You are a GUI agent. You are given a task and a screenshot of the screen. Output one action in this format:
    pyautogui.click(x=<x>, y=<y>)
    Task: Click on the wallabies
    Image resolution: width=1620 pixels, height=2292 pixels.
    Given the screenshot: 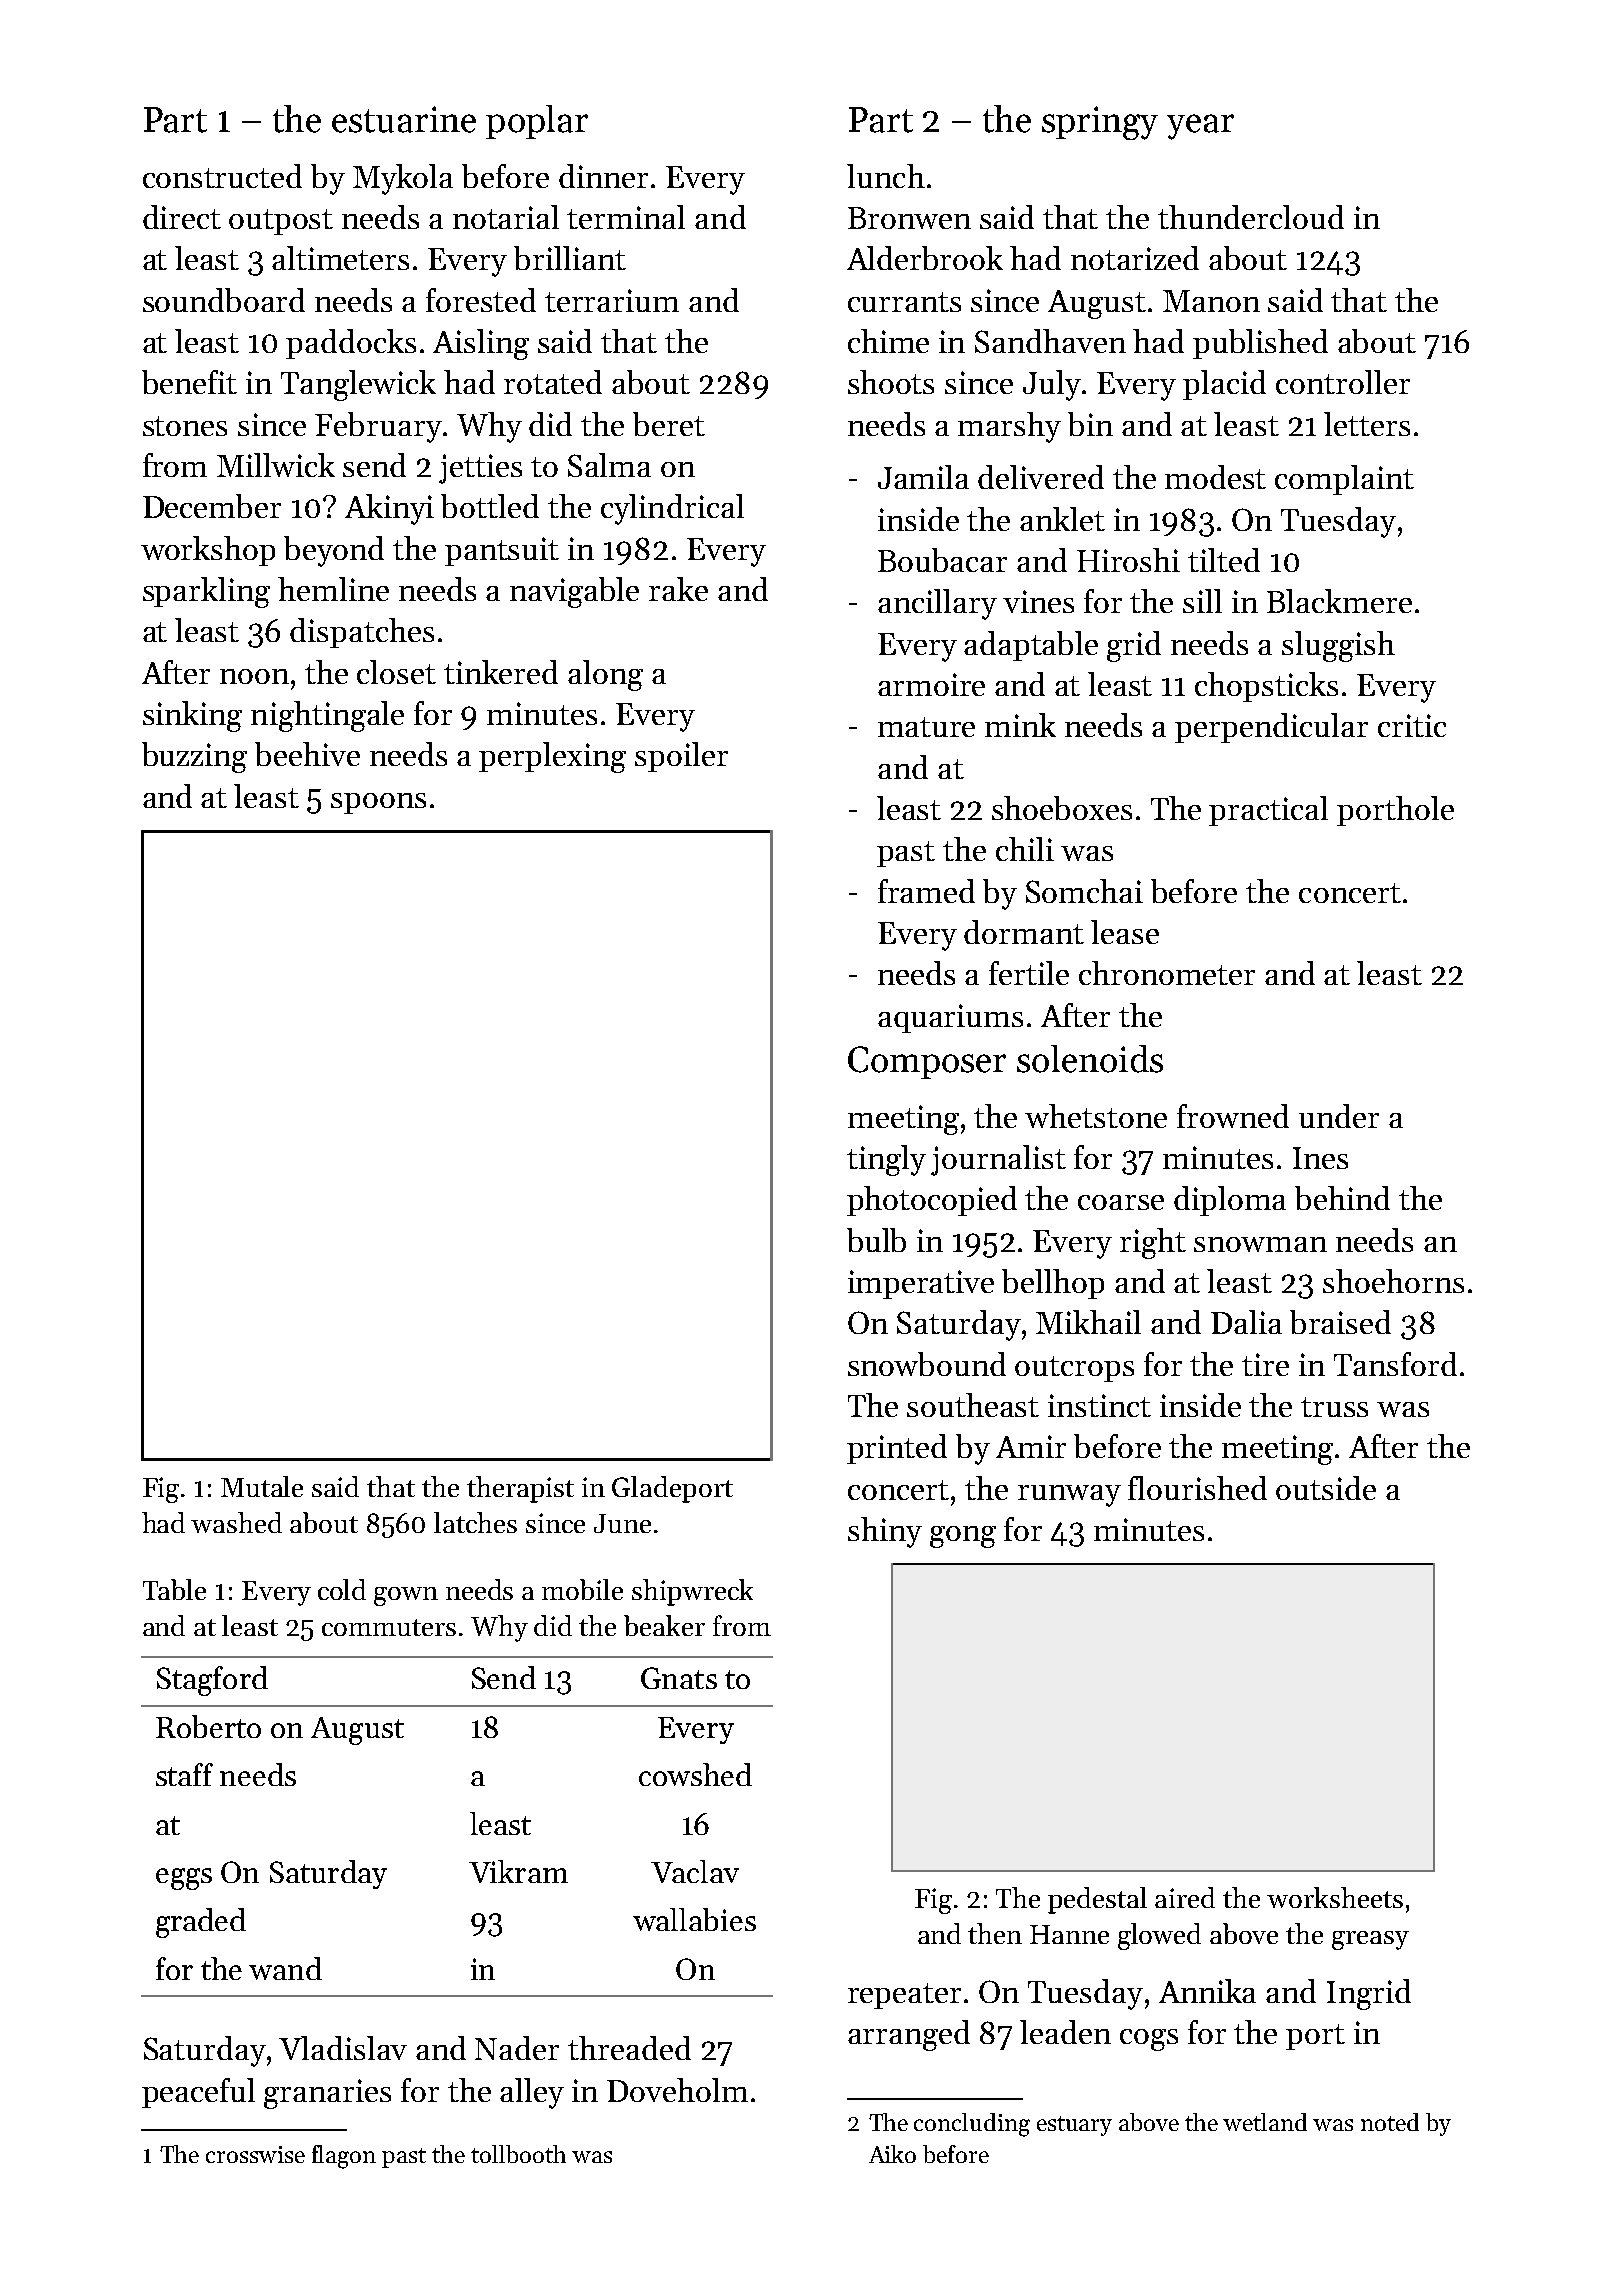 What is the action you would take?
    pyautogui.click(x=694, y=1919)
